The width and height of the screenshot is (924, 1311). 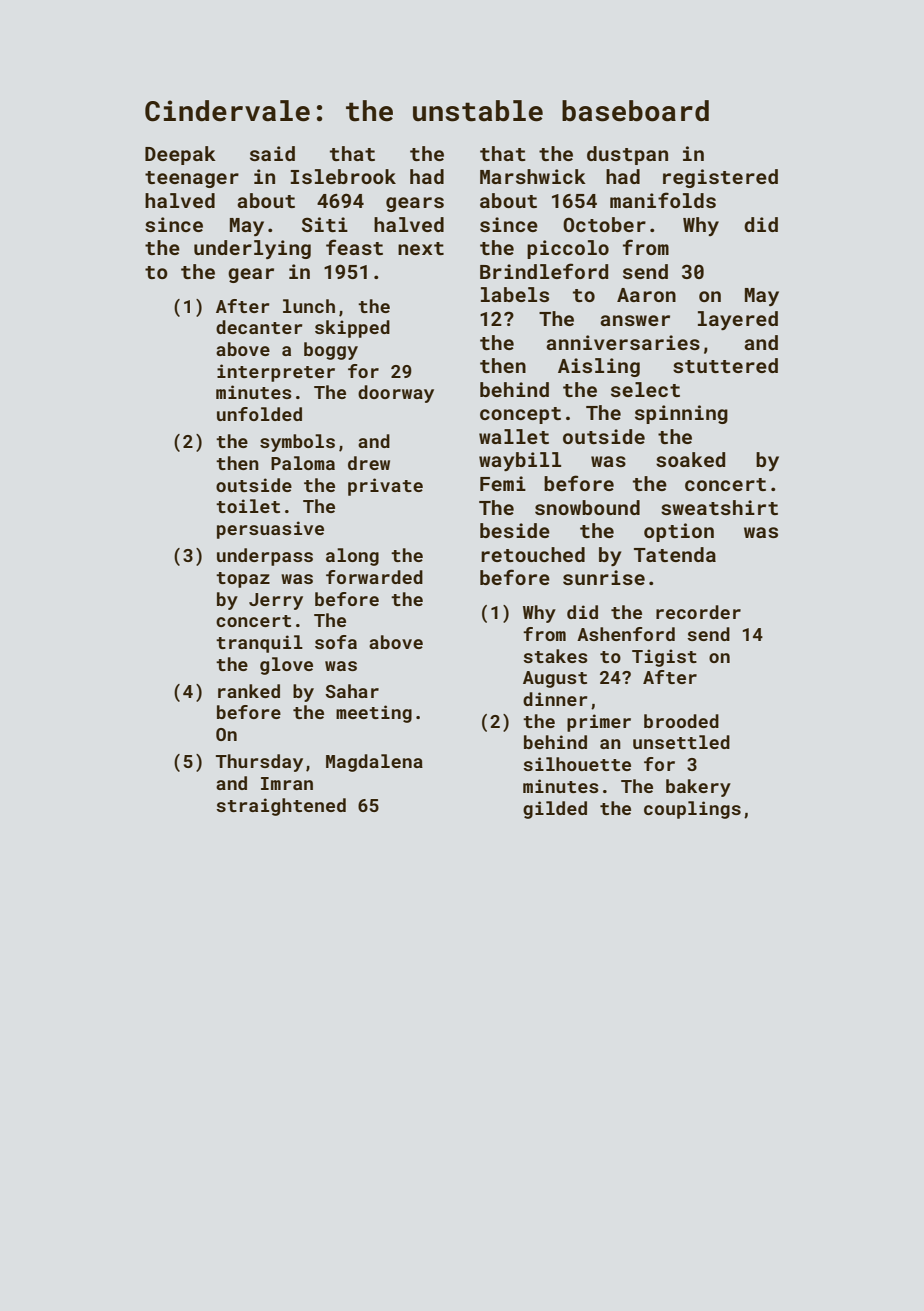 What do you see at coordinates (738, 320) in the screenshot?
I see `layered` at bounding box center [738, 320].
